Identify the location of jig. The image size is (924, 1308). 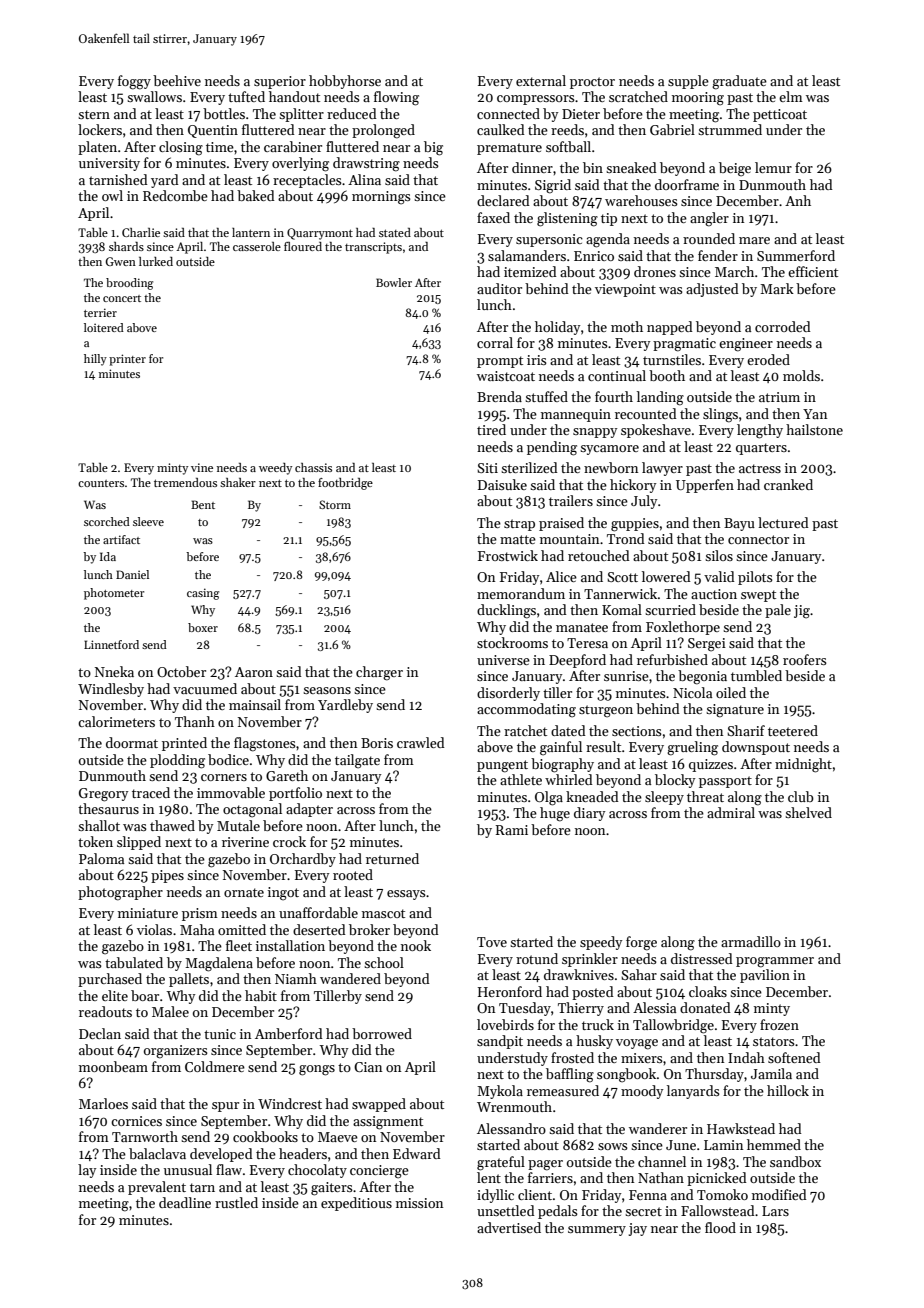
(802, 612).
